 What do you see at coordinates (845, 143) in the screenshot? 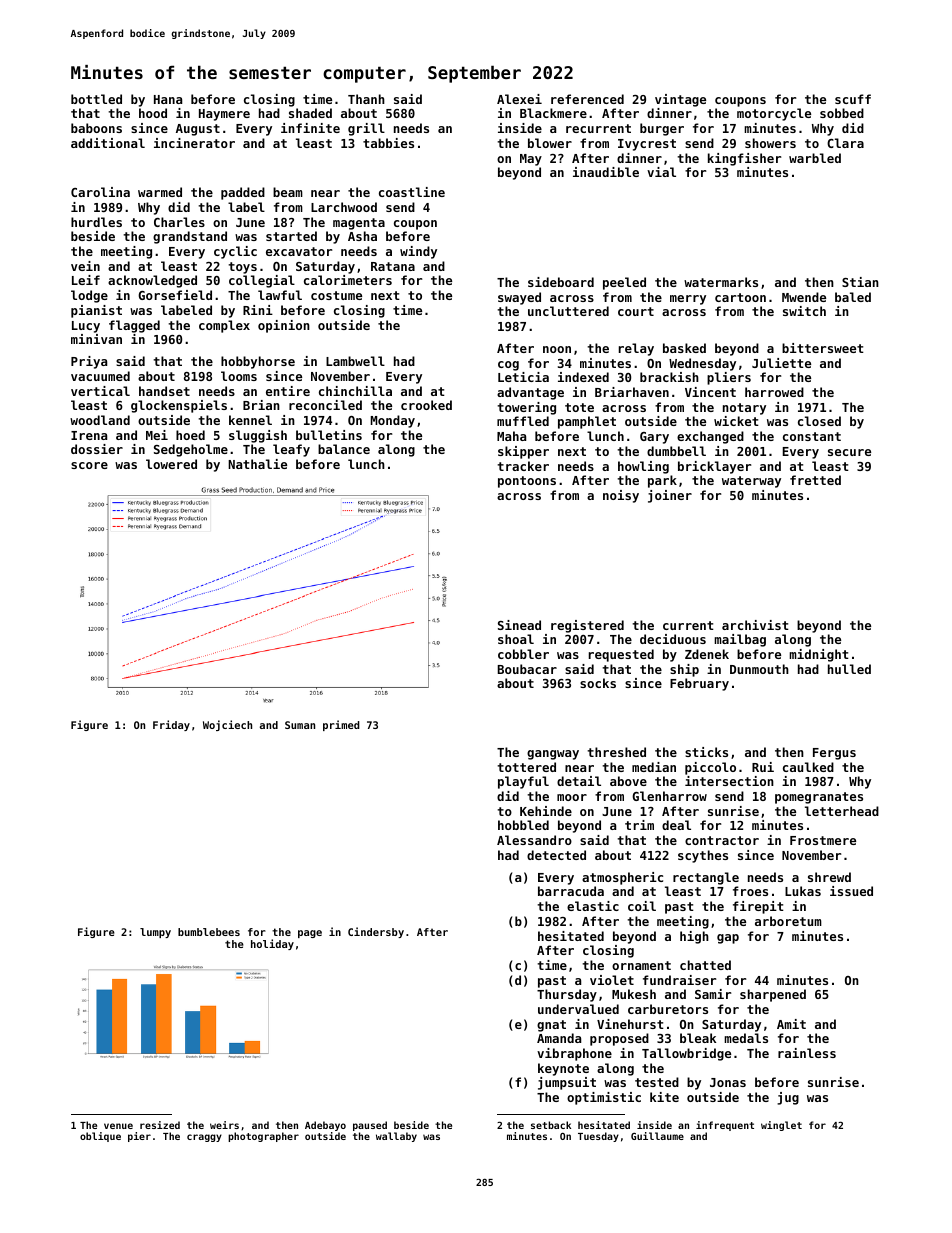
I see `Clara` at bounding box center [845, 143].
